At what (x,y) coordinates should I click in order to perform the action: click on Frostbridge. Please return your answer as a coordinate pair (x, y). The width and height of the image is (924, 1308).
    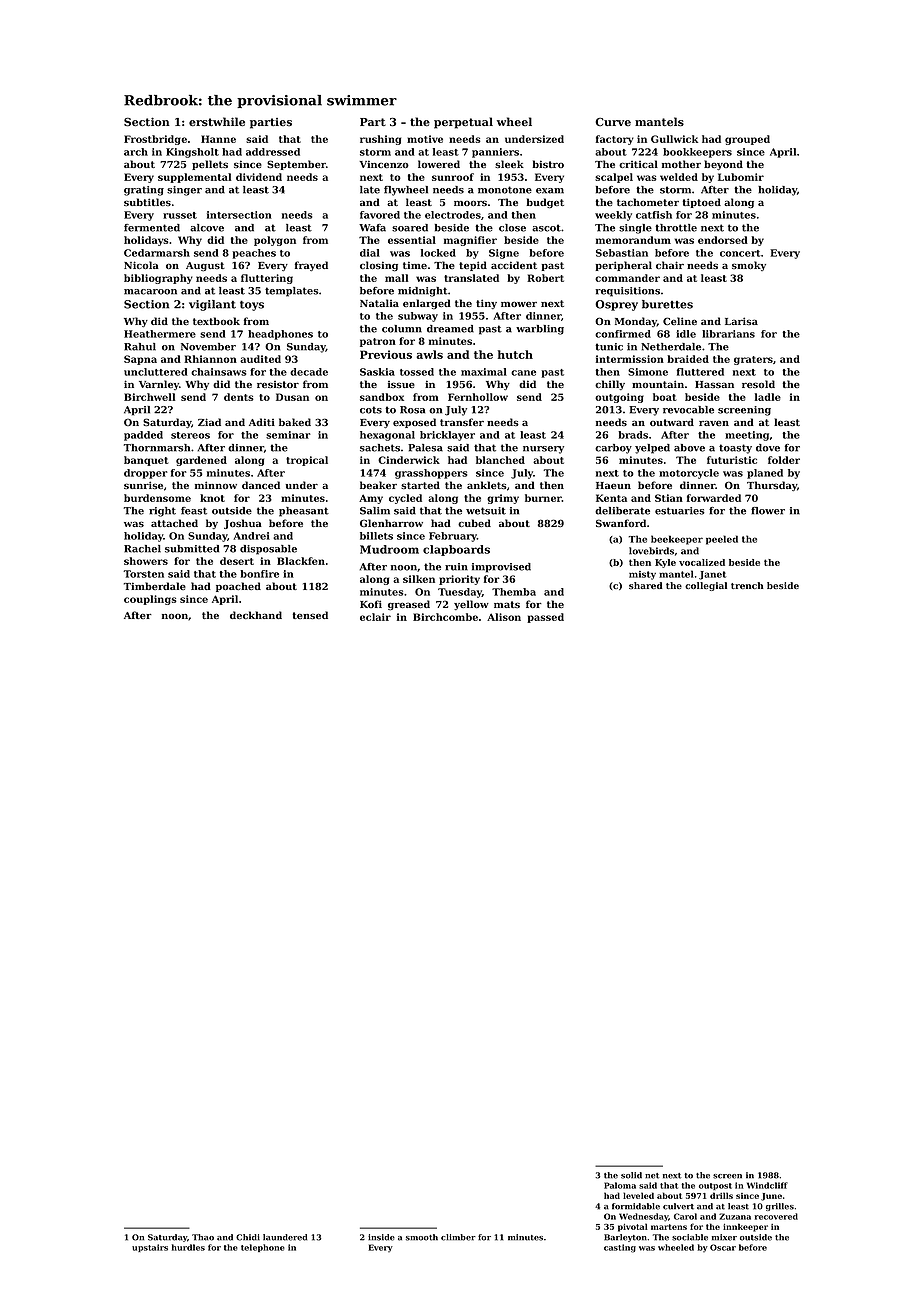
    Looking at the image, I should click on (155, 140).
